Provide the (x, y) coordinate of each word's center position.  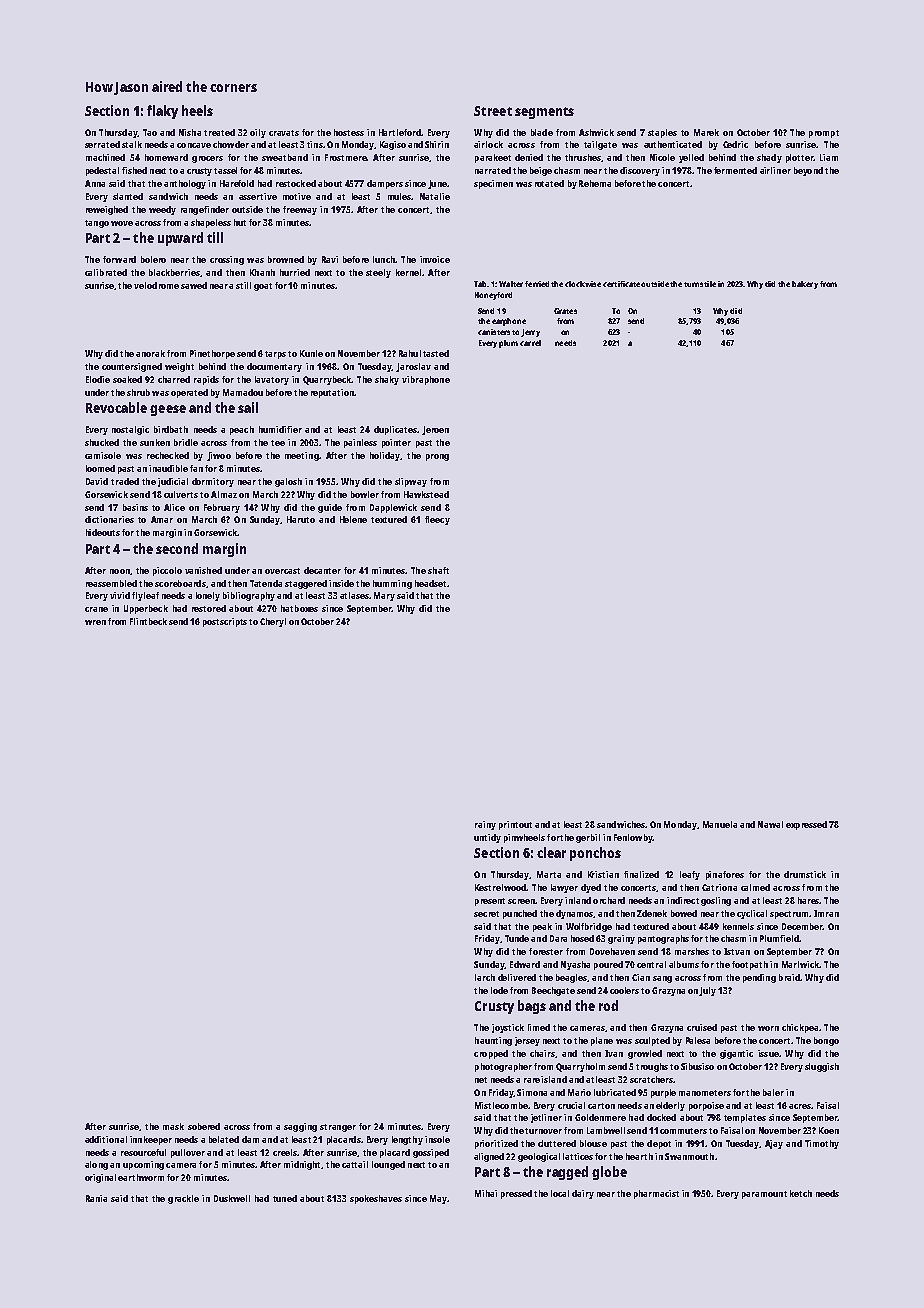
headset (430, 583)
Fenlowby (633, 838)
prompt (824, 134)
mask (173, 1126)
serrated (102, 144)
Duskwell (232, 1198)
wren (95, 622)
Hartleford (400, 132)
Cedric (735, 144)
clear (551, 852)
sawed (194, 285)
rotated (549, 183)
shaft (438, 570)
